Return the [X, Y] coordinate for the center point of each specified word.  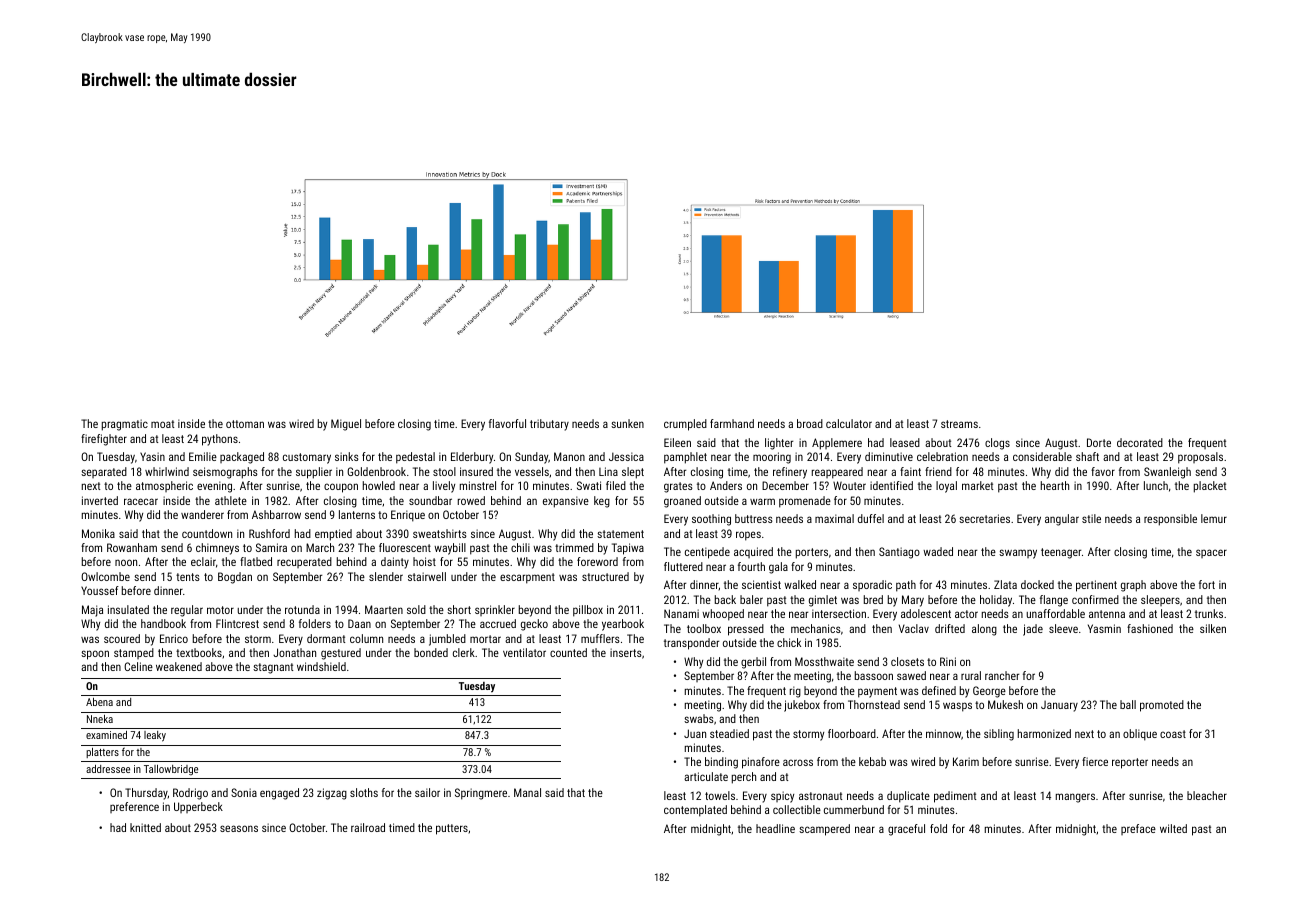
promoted [1162, 706]
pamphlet [685, 458]
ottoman [245, 424]
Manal [527, 792]
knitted [145, 827]
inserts [626, 652]
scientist [761, 584]
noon [126, 562]
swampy [1018, 554]
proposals [1200, 458]
